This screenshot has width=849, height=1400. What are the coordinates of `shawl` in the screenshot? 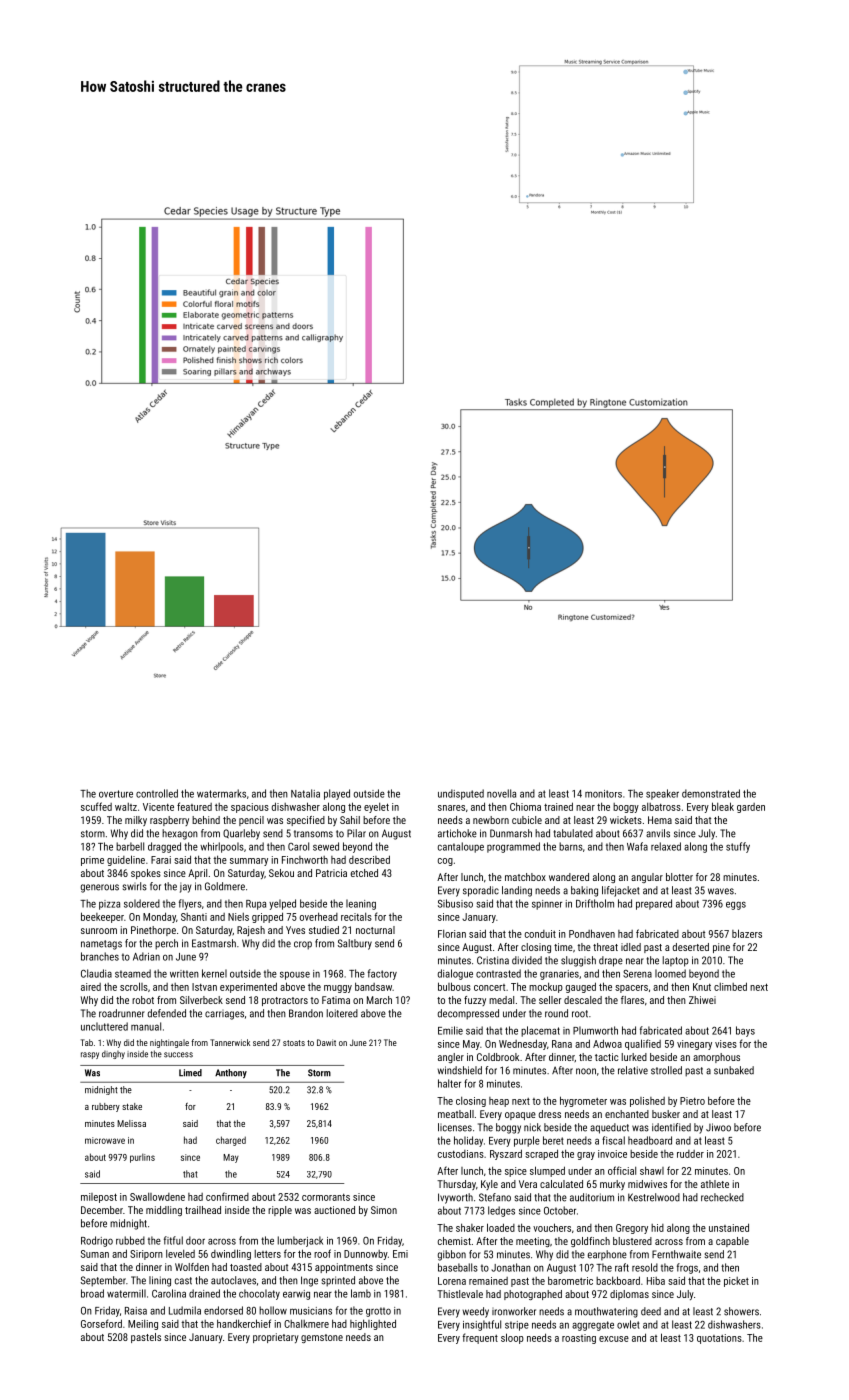 It's located at (652, 1170).
